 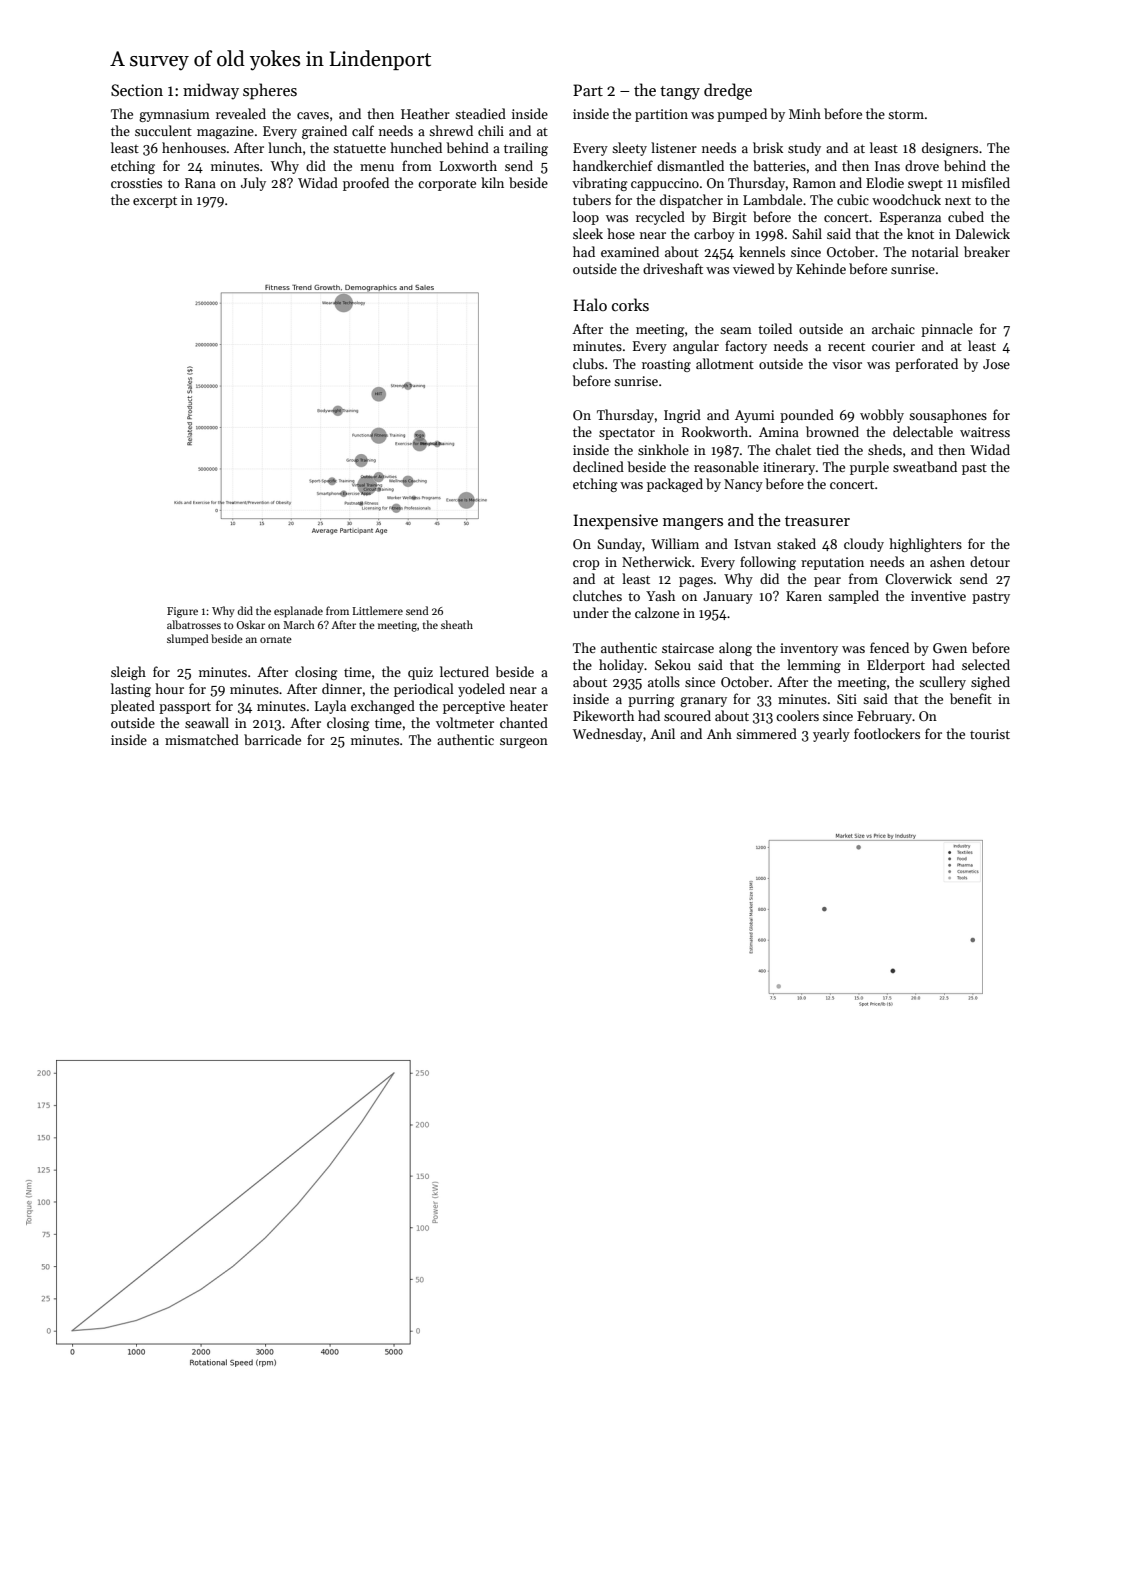 I want to click on Inas, so click(x=887, y=166).
